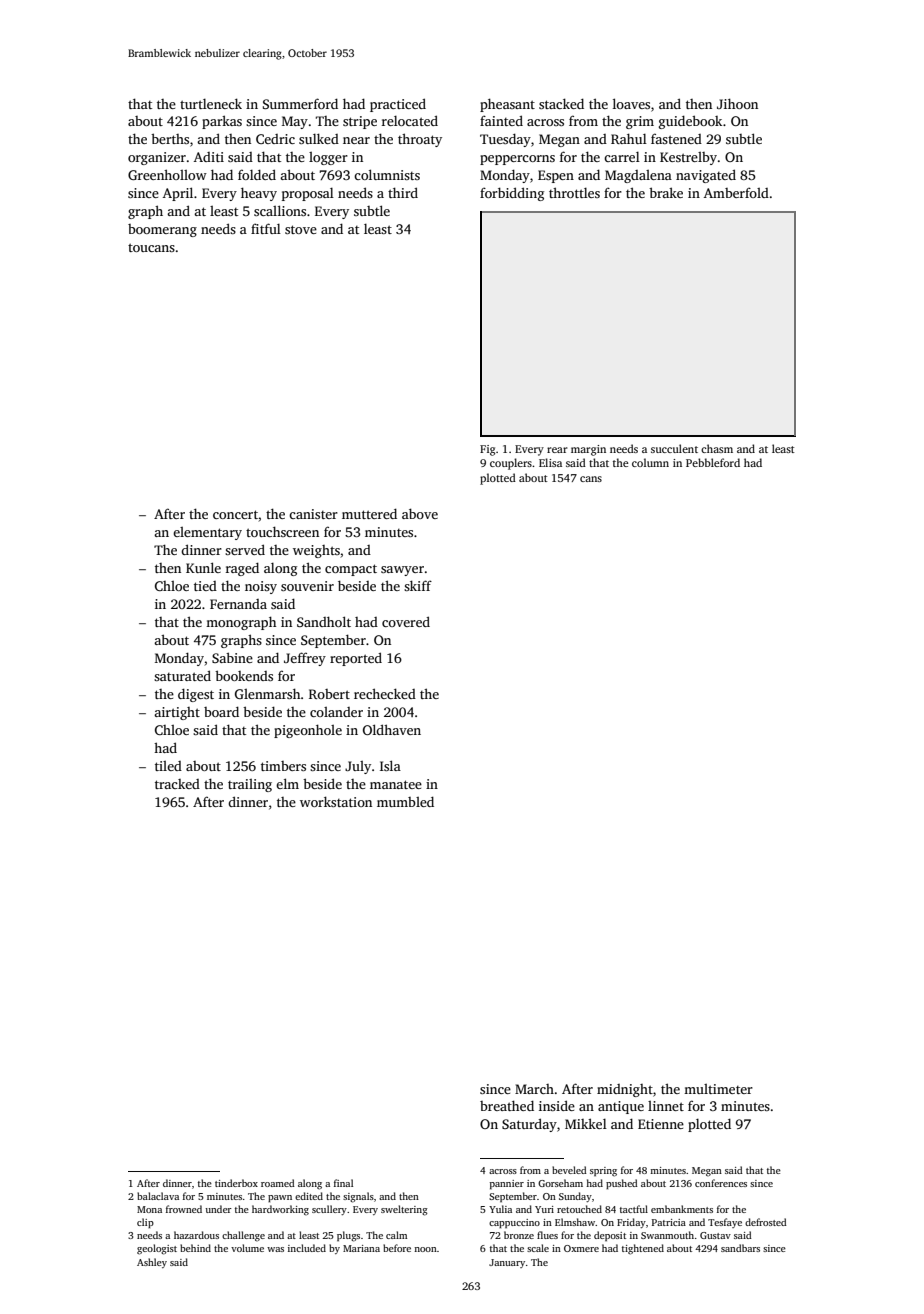  Describe the element at coordinates (301, 229) in the document. I see `stove` at that location.
